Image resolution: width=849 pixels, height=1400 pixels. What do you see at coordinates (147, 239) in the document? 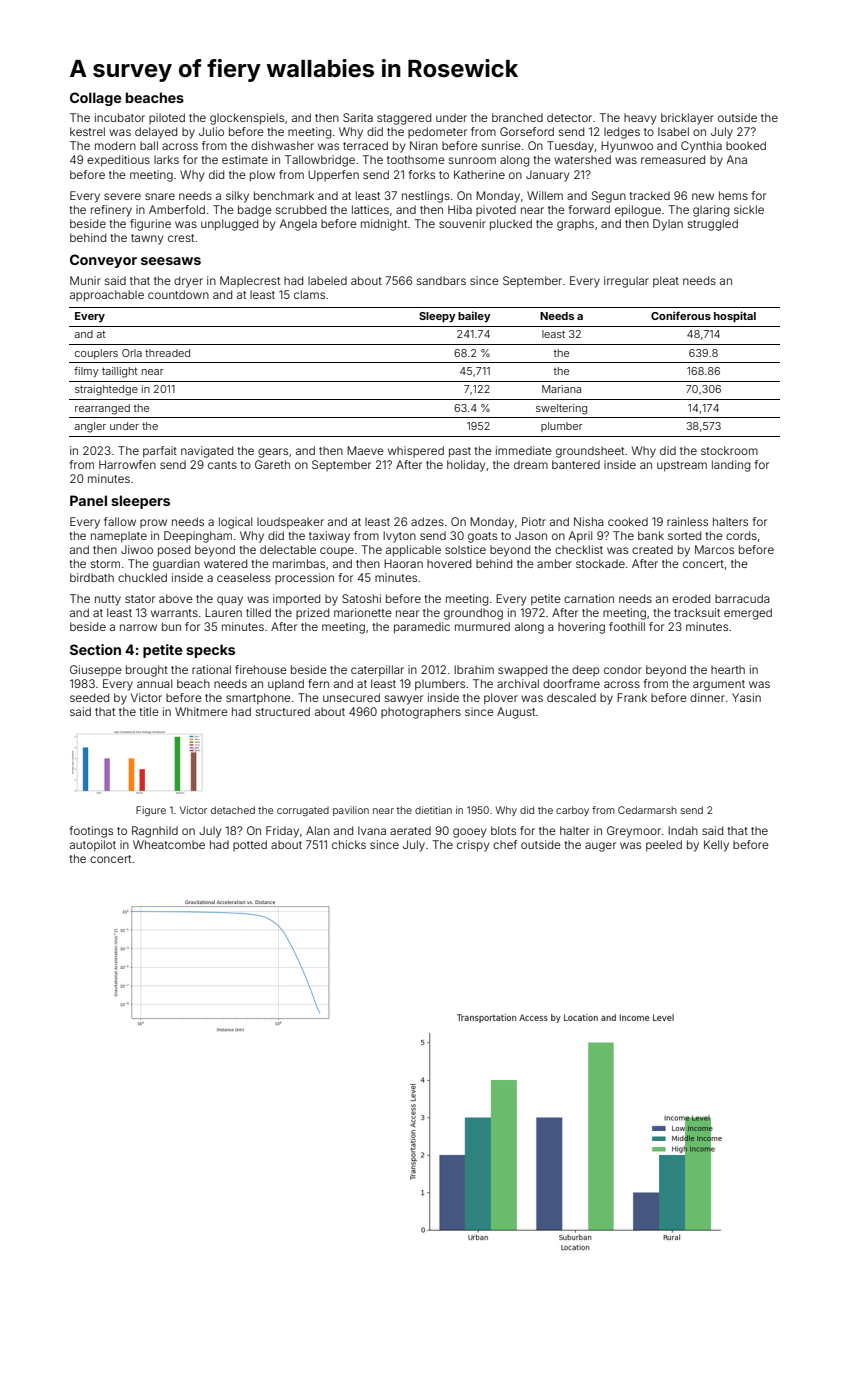
I see `tawny` at bounding box center [147, 239].
